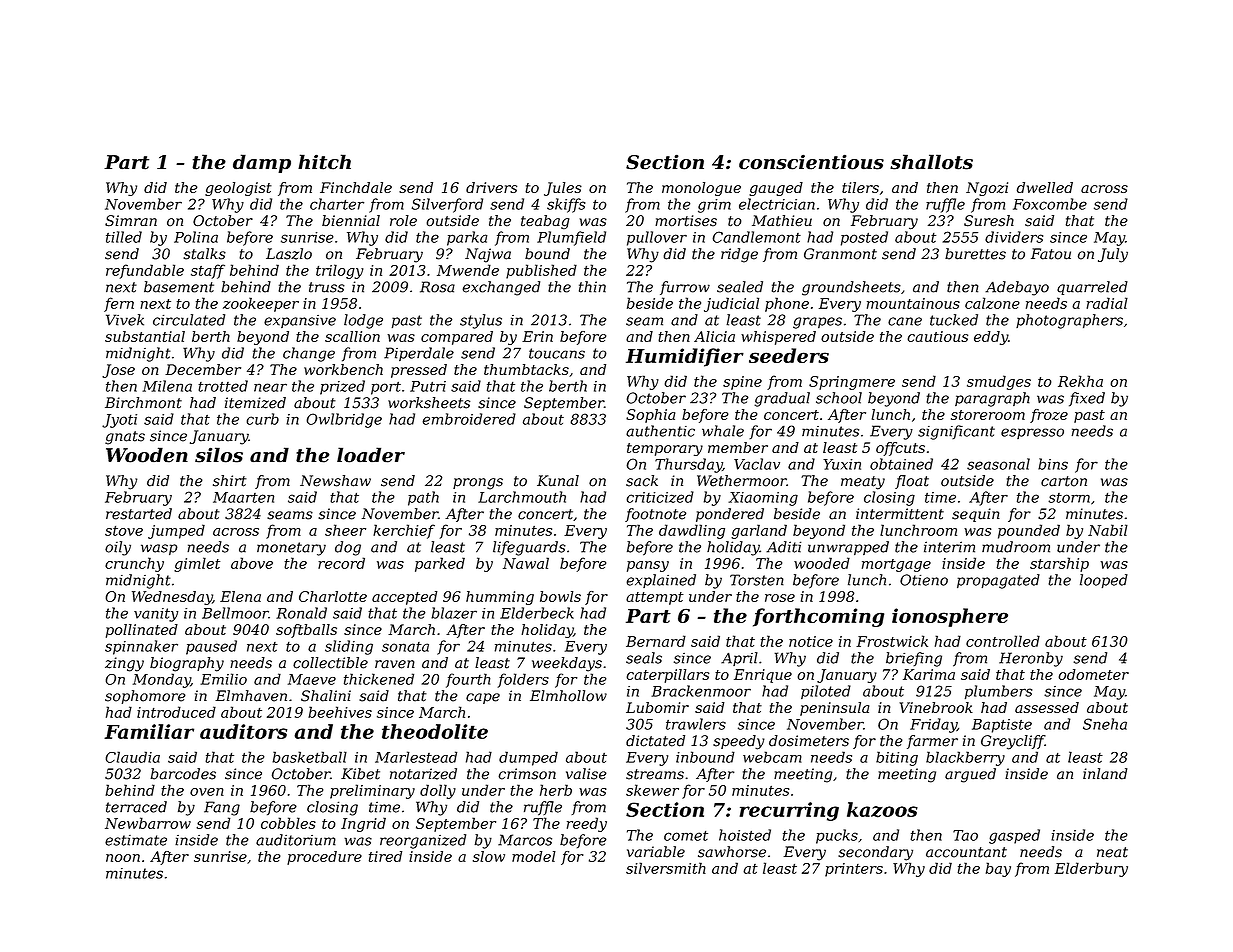 The height and width of the screenshot is (952, 1233). Describe the element at coordinates (1104, 581) in the screenshot. I see `looped` at that location.
